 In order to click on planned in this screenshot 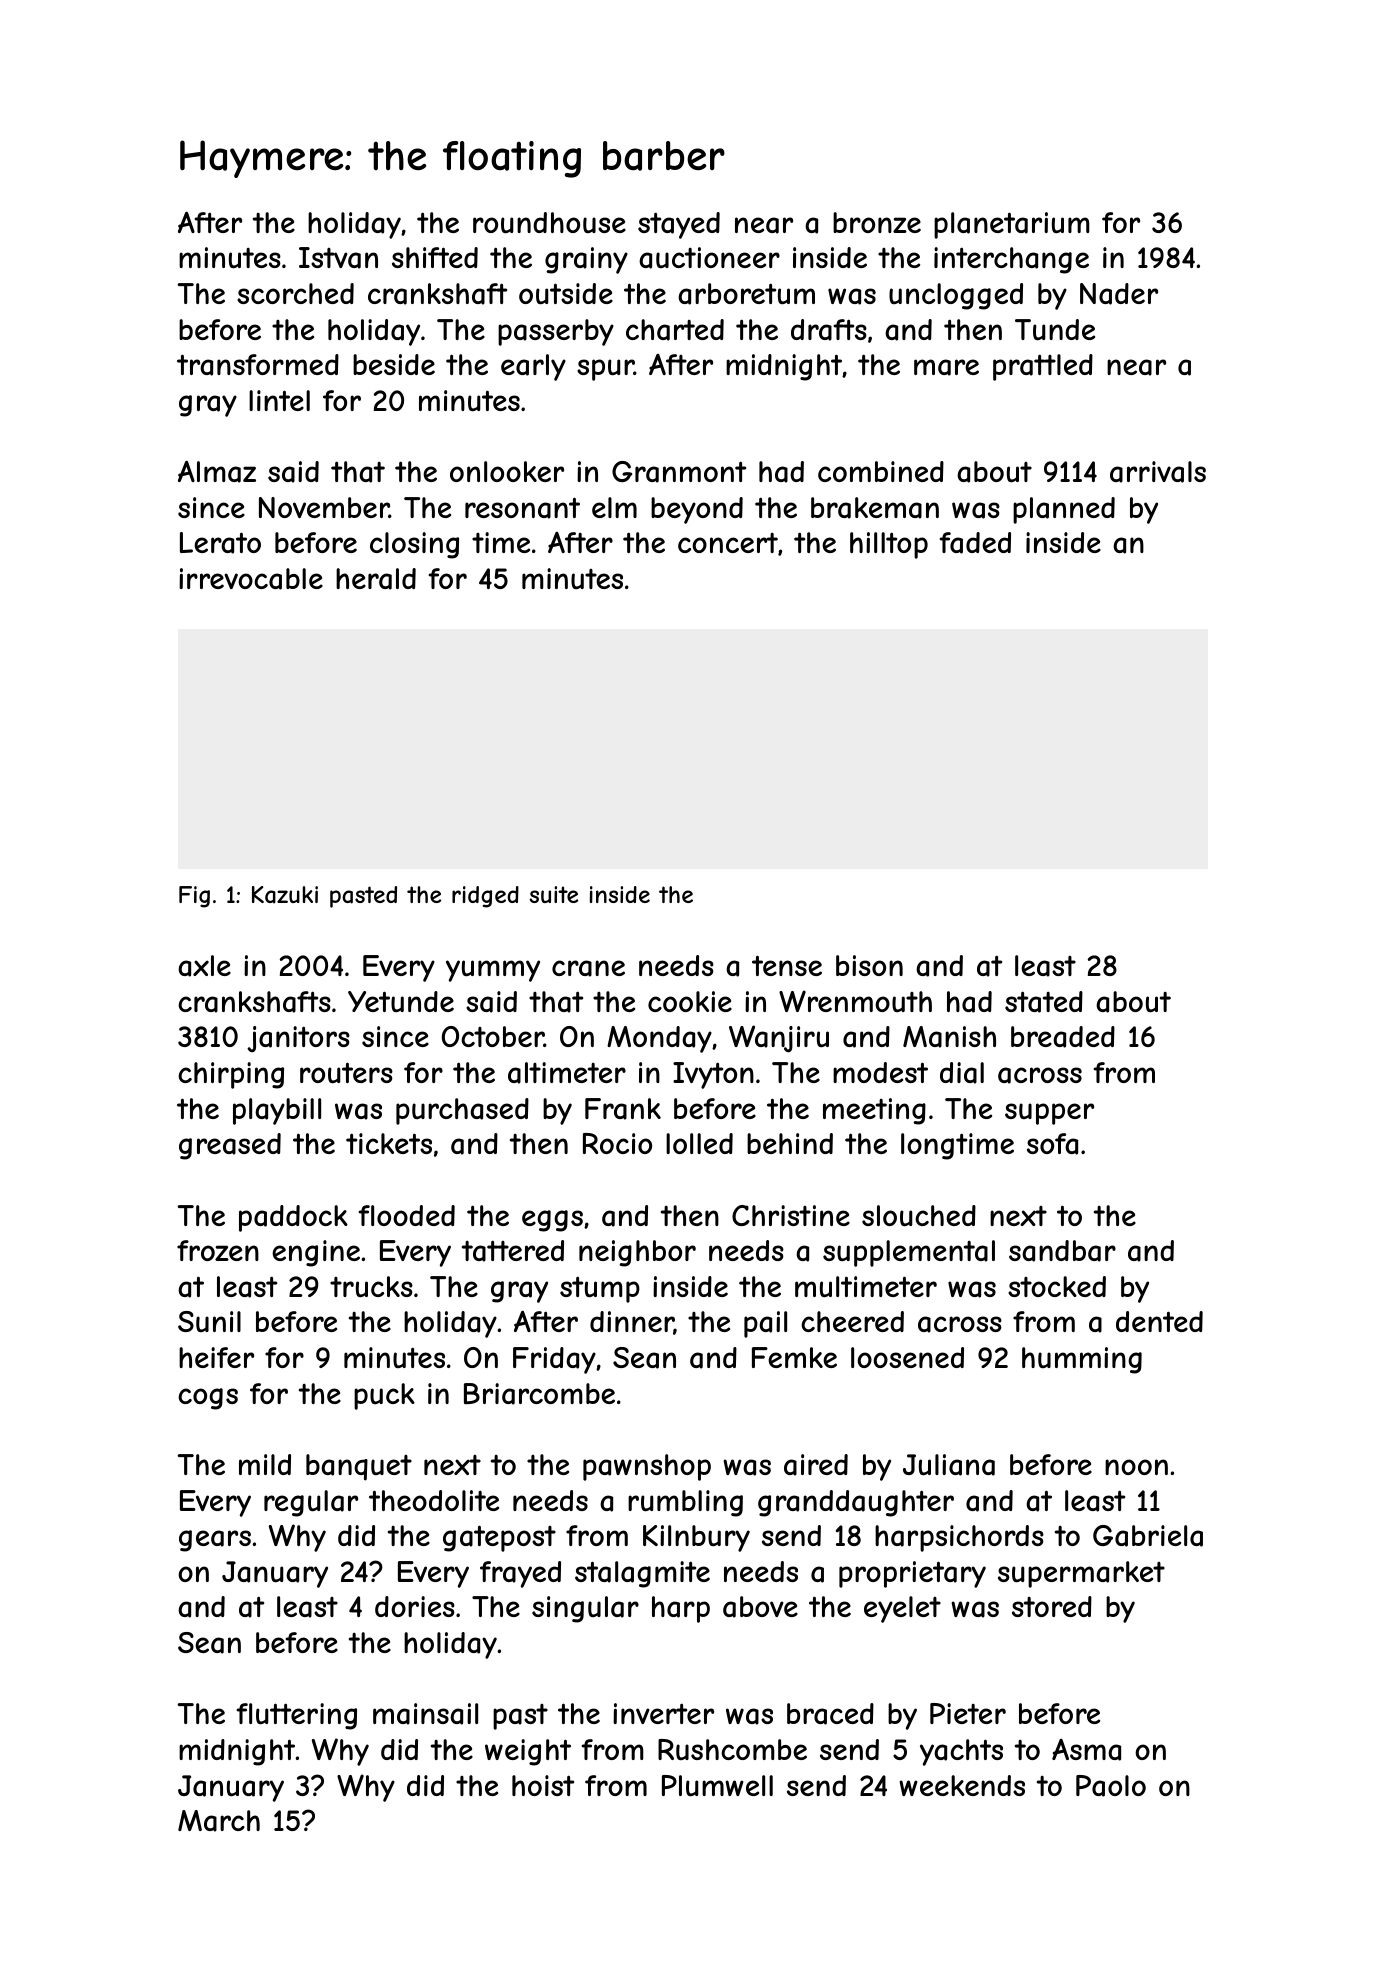, I will do `click(1064, 510)`.
